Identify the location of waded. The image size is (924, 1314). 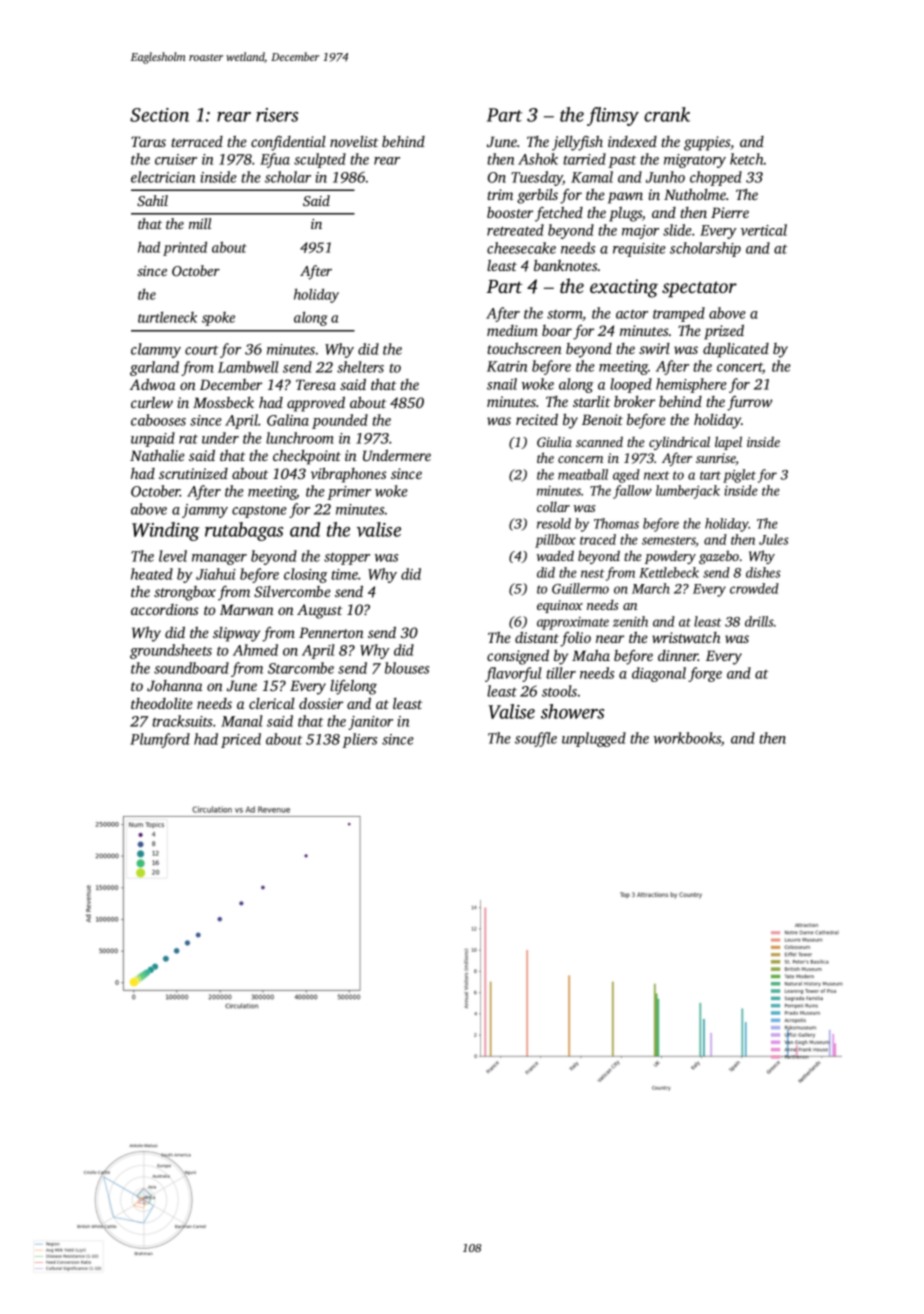
(555, 555).
